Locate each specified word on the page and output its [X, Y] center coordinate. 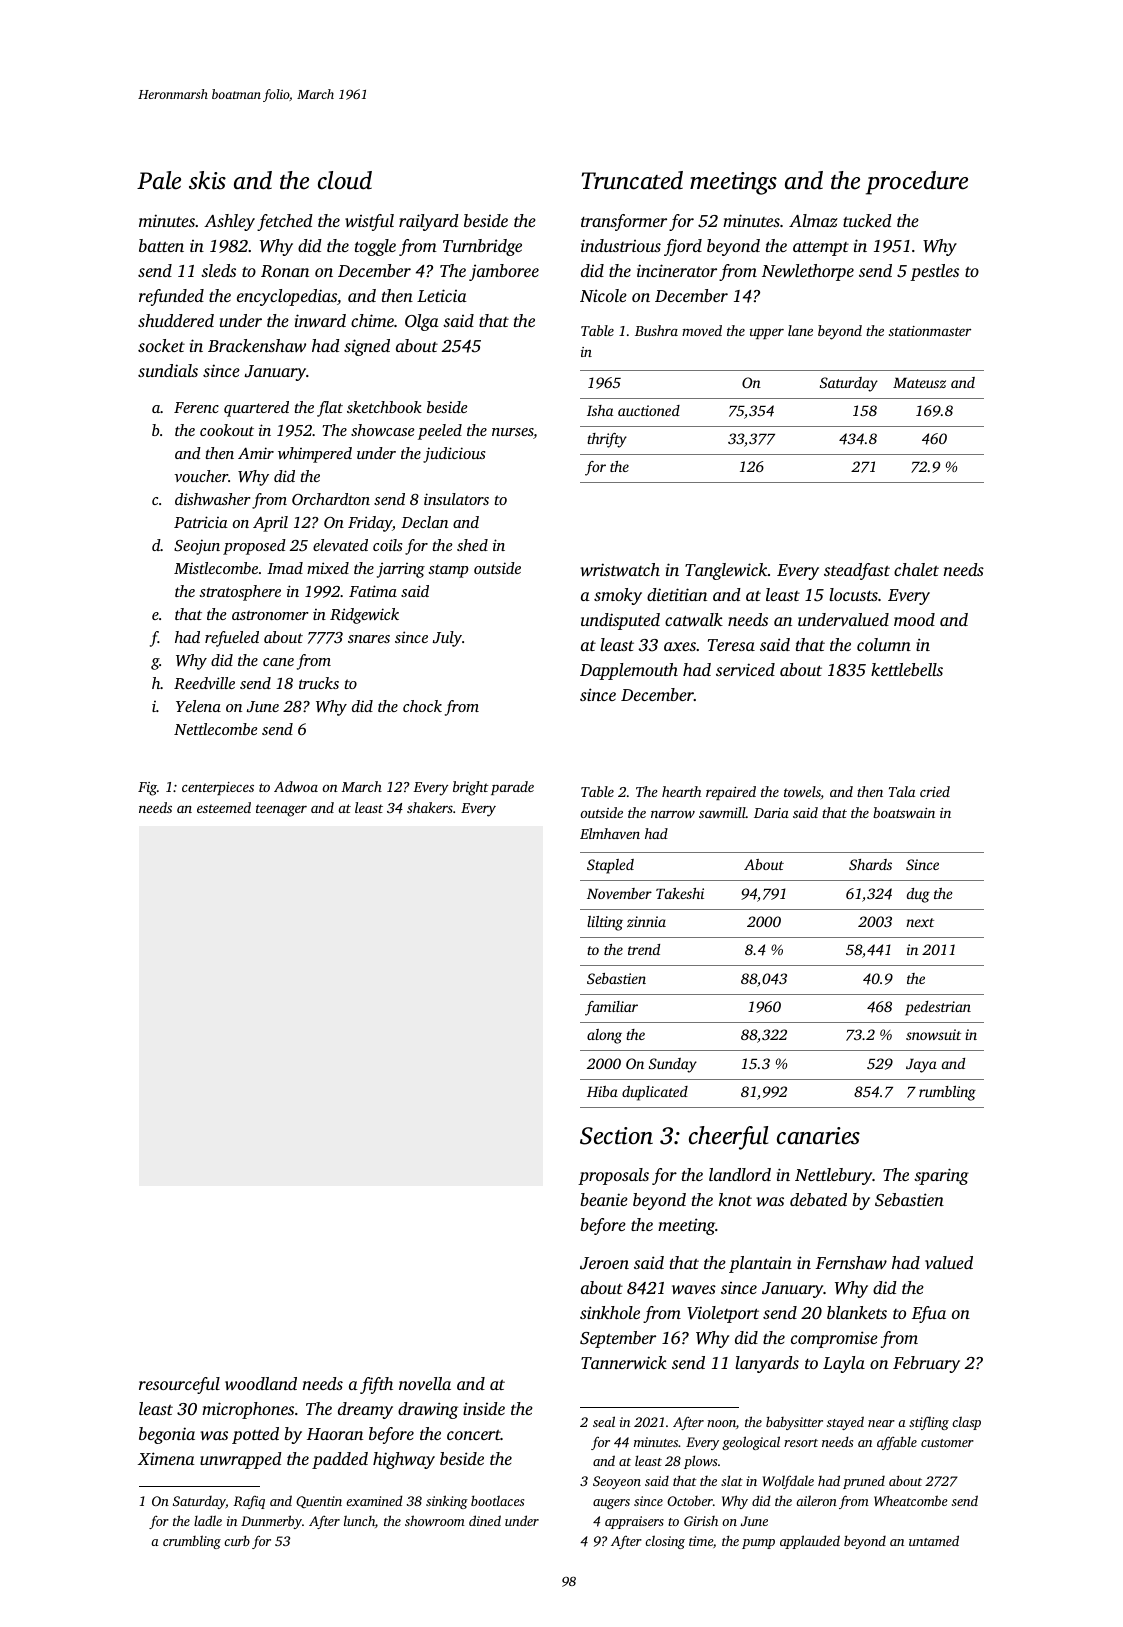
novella [425, 1383]
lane [800, 330]
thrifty [607, 440]
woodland [261, 1383]
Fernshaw [851, 1262]
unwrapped [241, 1460]
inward [320, 320]
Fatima [373, 591]
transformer [624, 222]
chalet [916, 569]
